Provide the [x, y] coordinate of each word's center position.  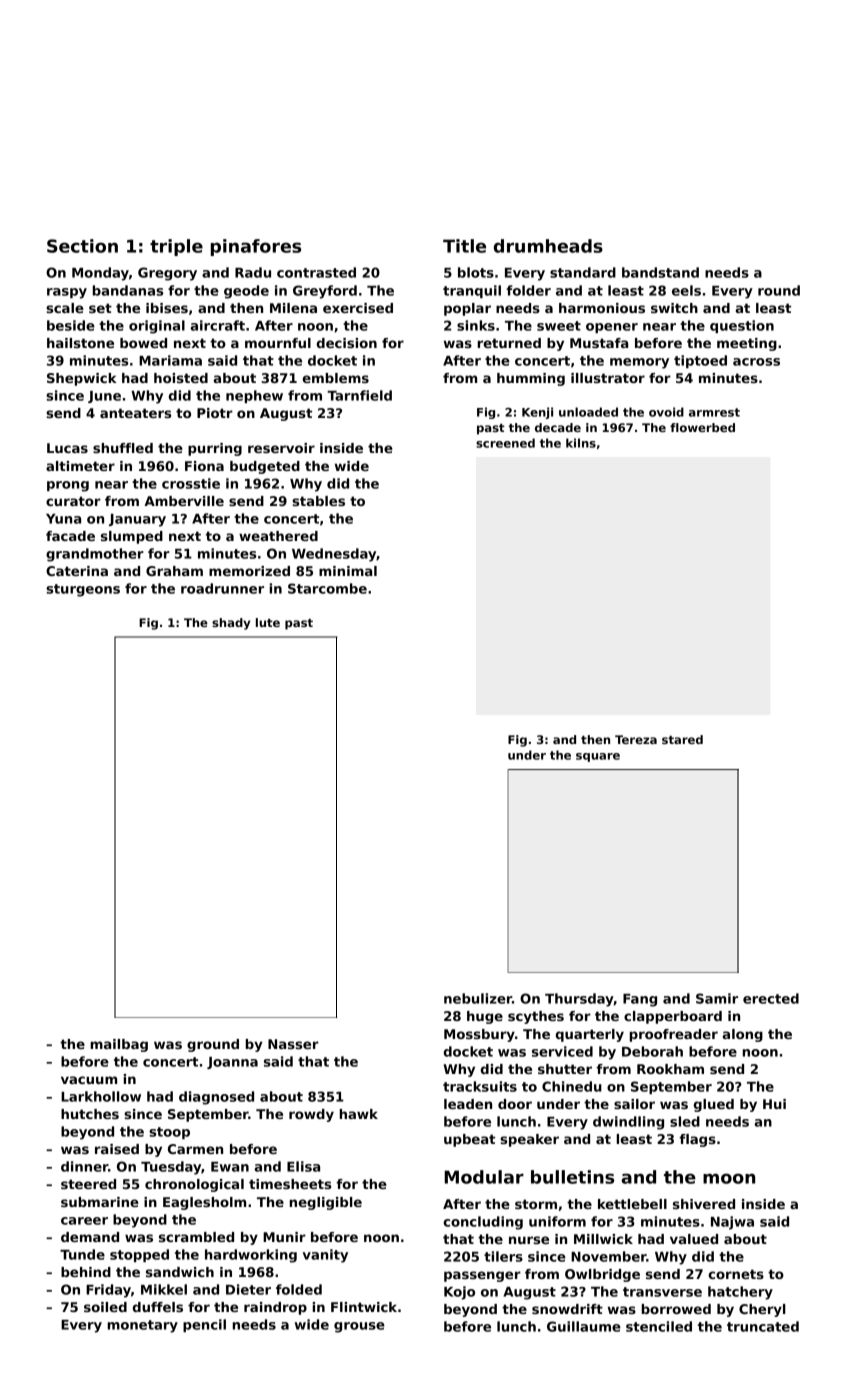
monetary [142, 1326]
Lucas [67, 448]
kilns [581, 443]
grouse [359, 1327]
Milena [293, 308]
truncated [763, 1326]
